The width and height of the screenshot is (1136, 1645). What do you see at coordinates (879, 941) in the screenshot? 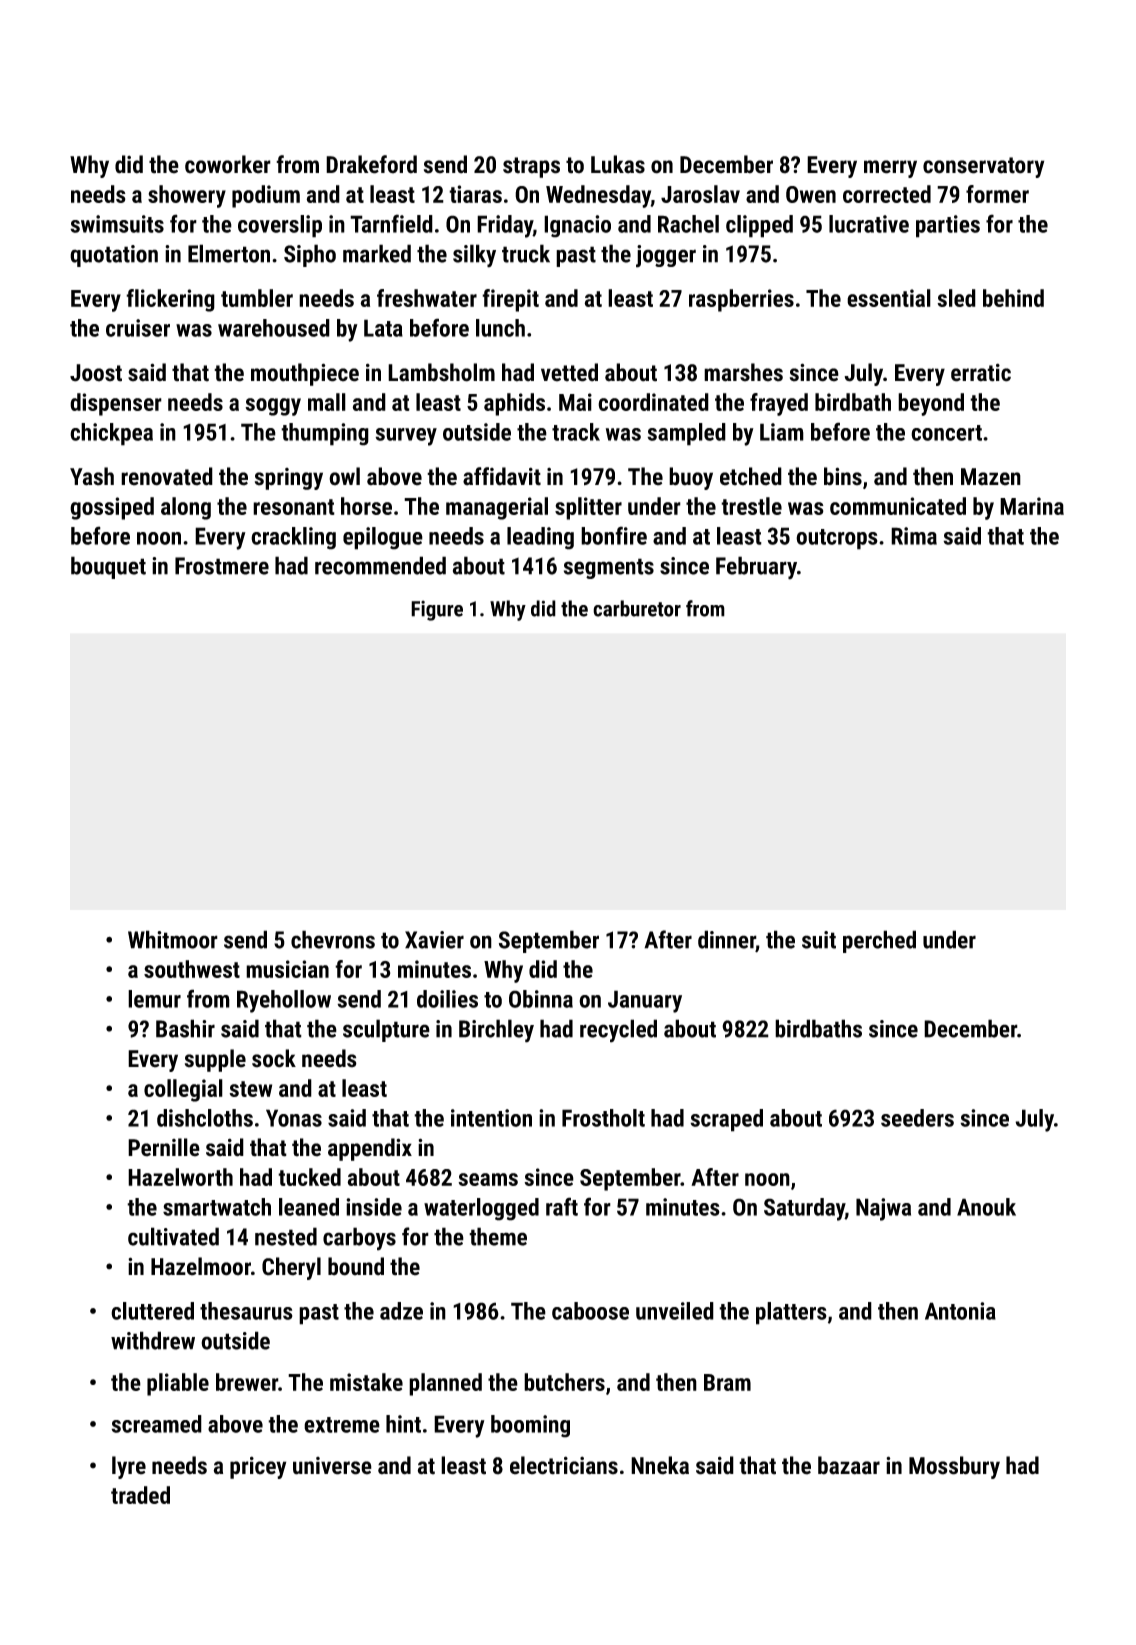
I see `perched` at bounding box center [879, 941].
